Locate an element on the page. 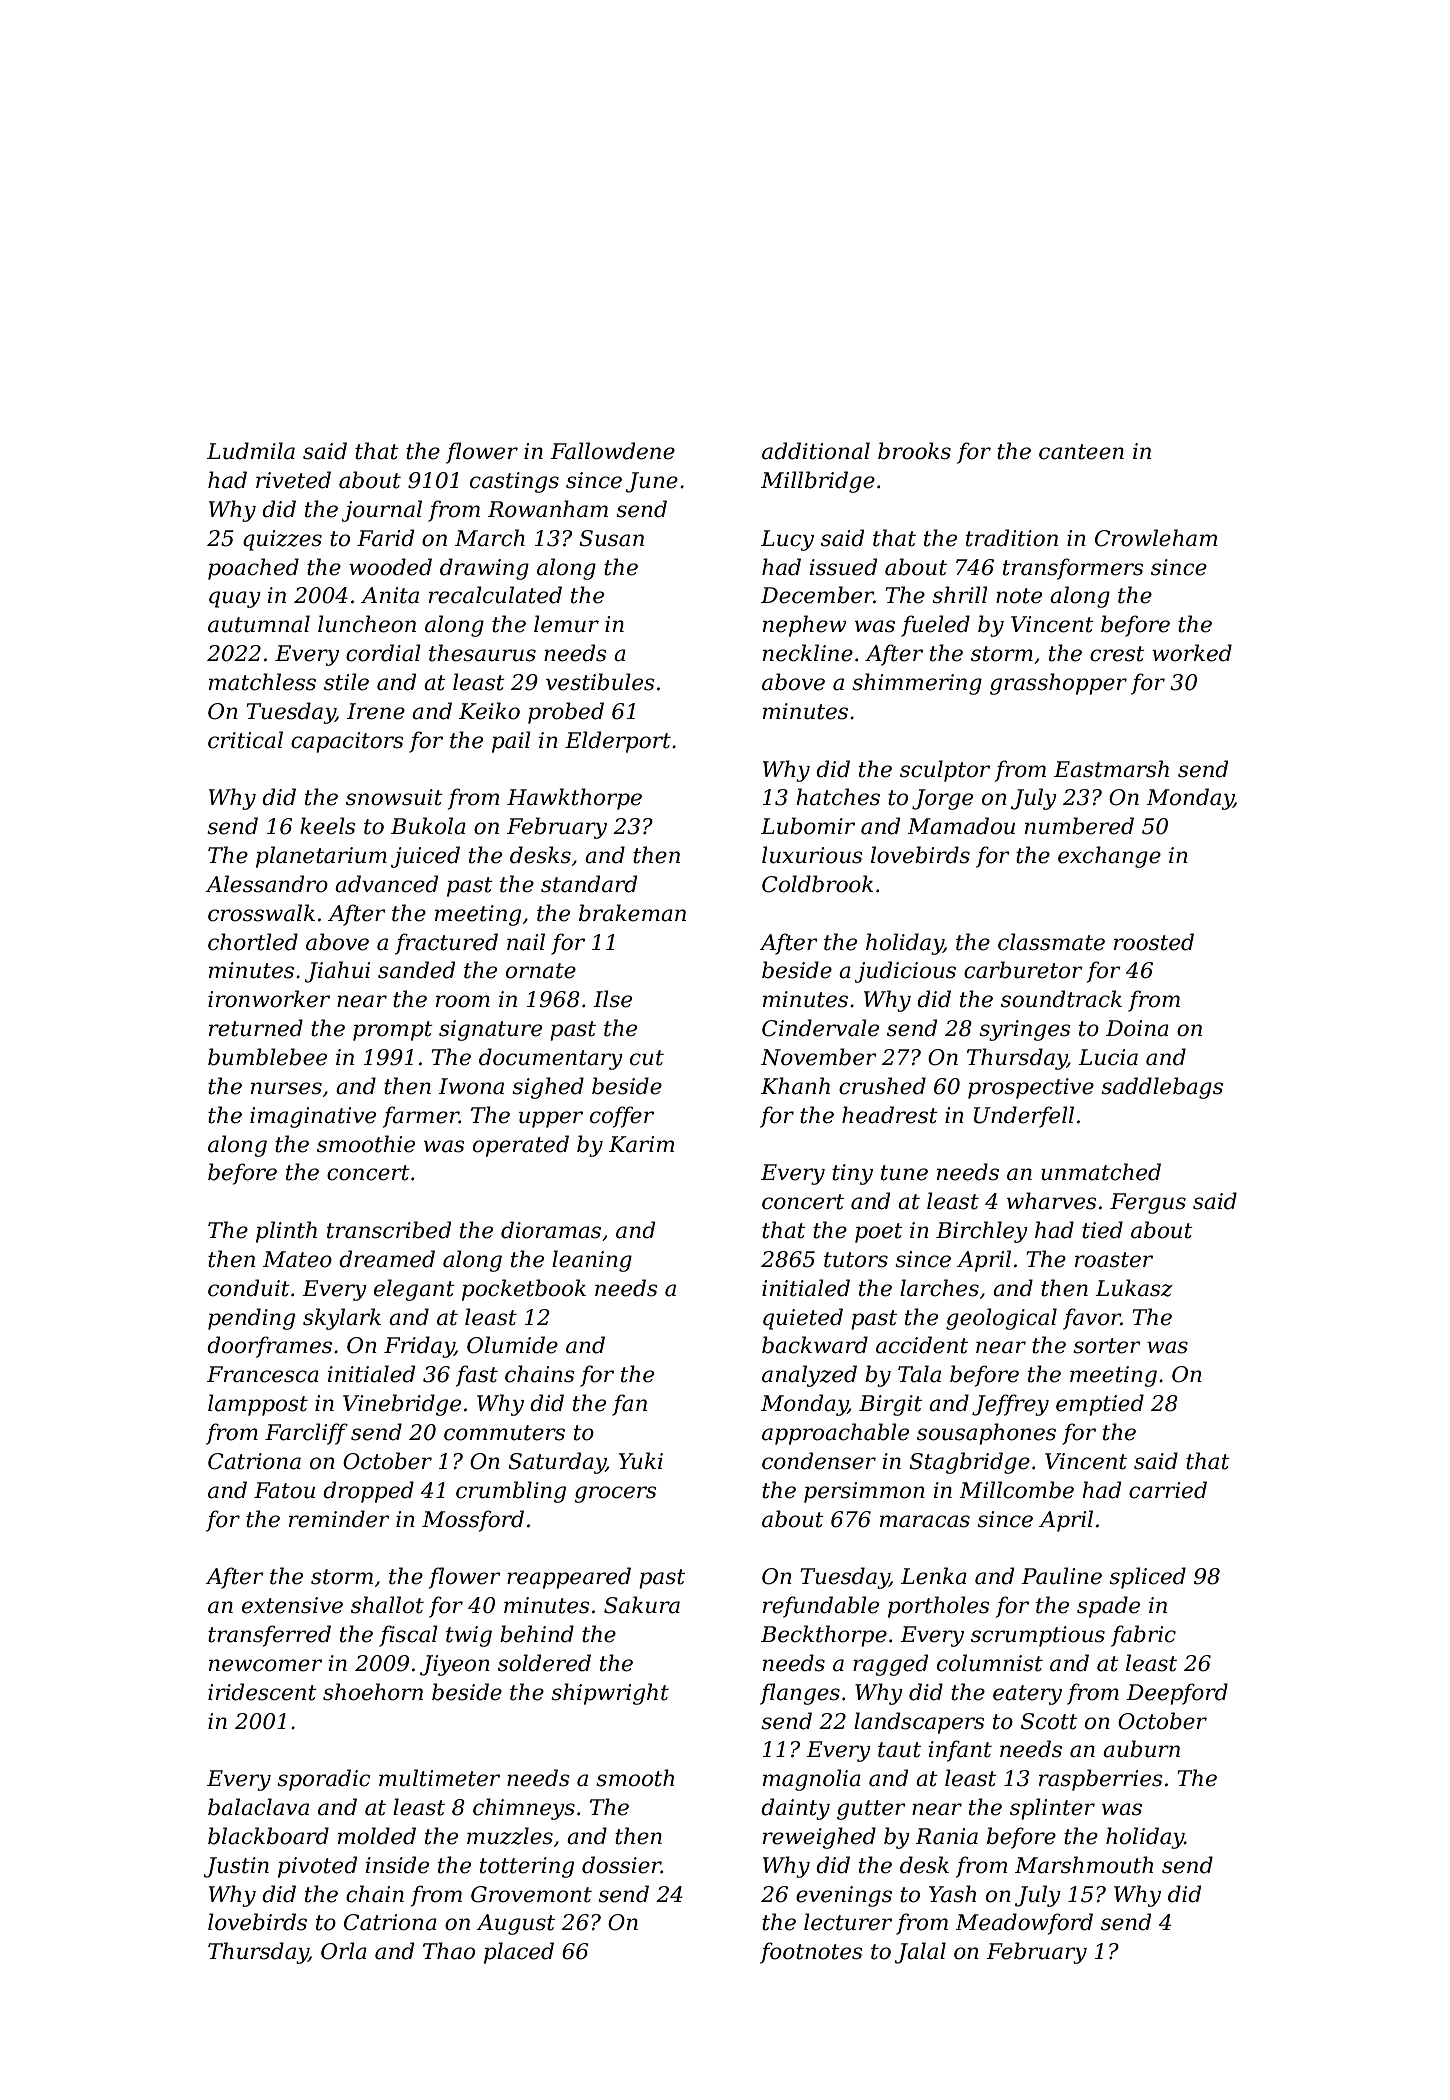  shoehorn is located at coordinates (373, 1692).
